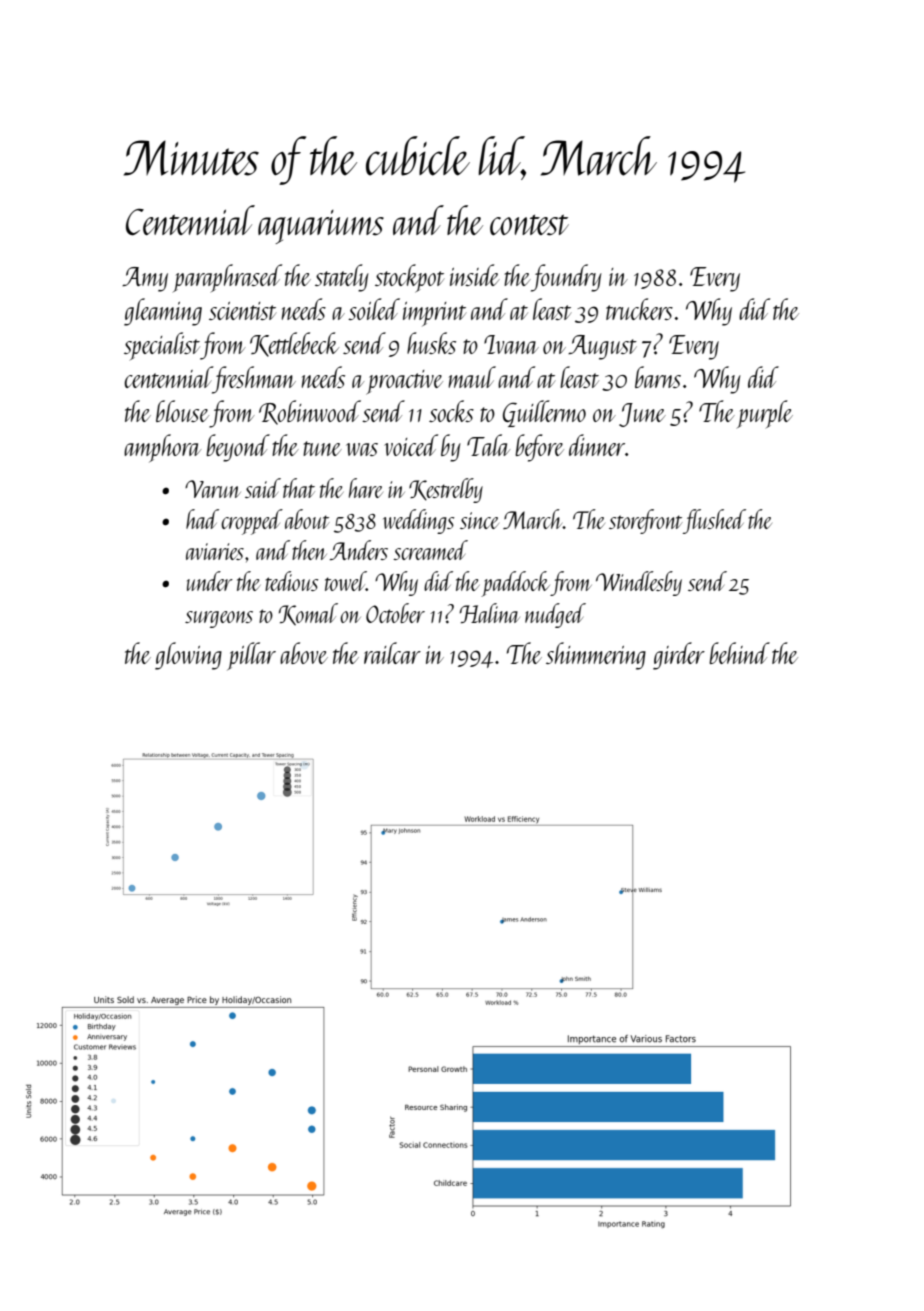 The height and width of the screenshot is (1311, 924). Describe the element at coordinates (511, 344) in the screenshot. I see `Ivana` at that location.
